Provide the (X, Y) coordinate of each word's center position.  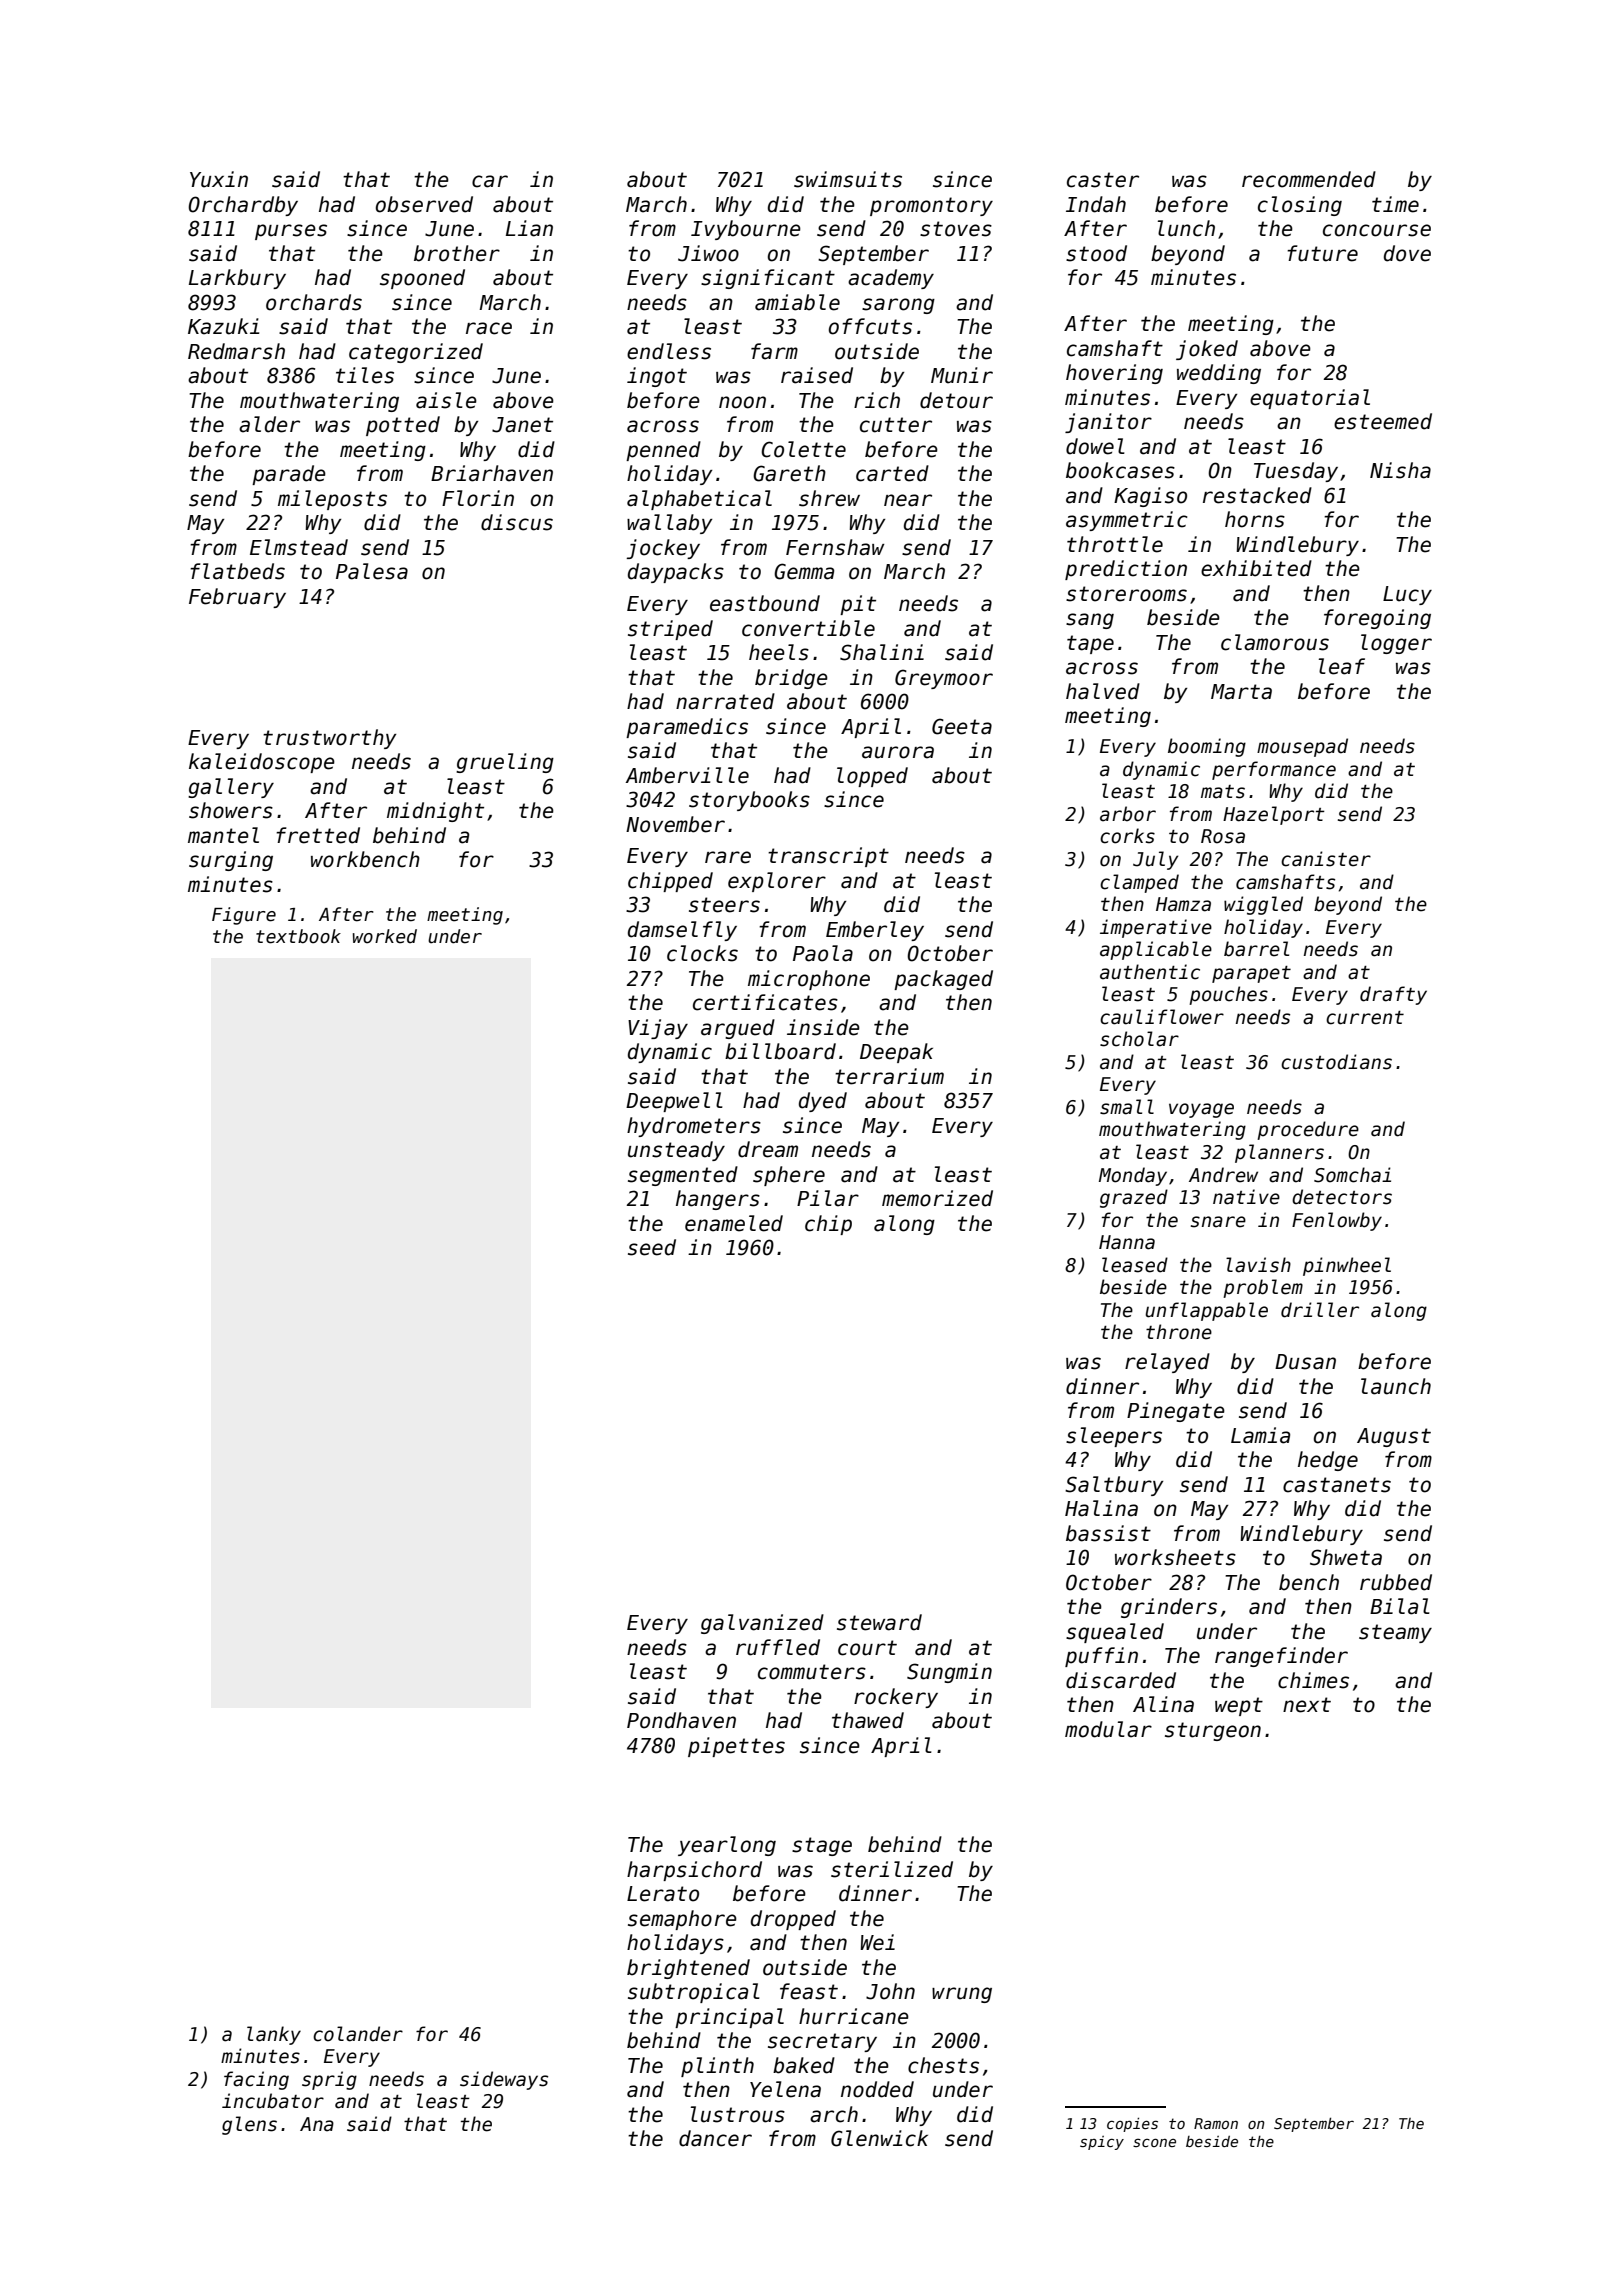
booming (1207, 747)
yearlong (727, 1846)
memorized (937, 1198)
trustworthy (329, 739)
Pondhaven (681, 1720)
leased (1135, 1265)
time (1395, 204)
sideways (504, 2080)
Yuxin (219, 179)
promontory (931, 206)
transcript (828, 857)
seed (652, 1247)
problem (1263, 1288)
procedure (1308, 1130)
